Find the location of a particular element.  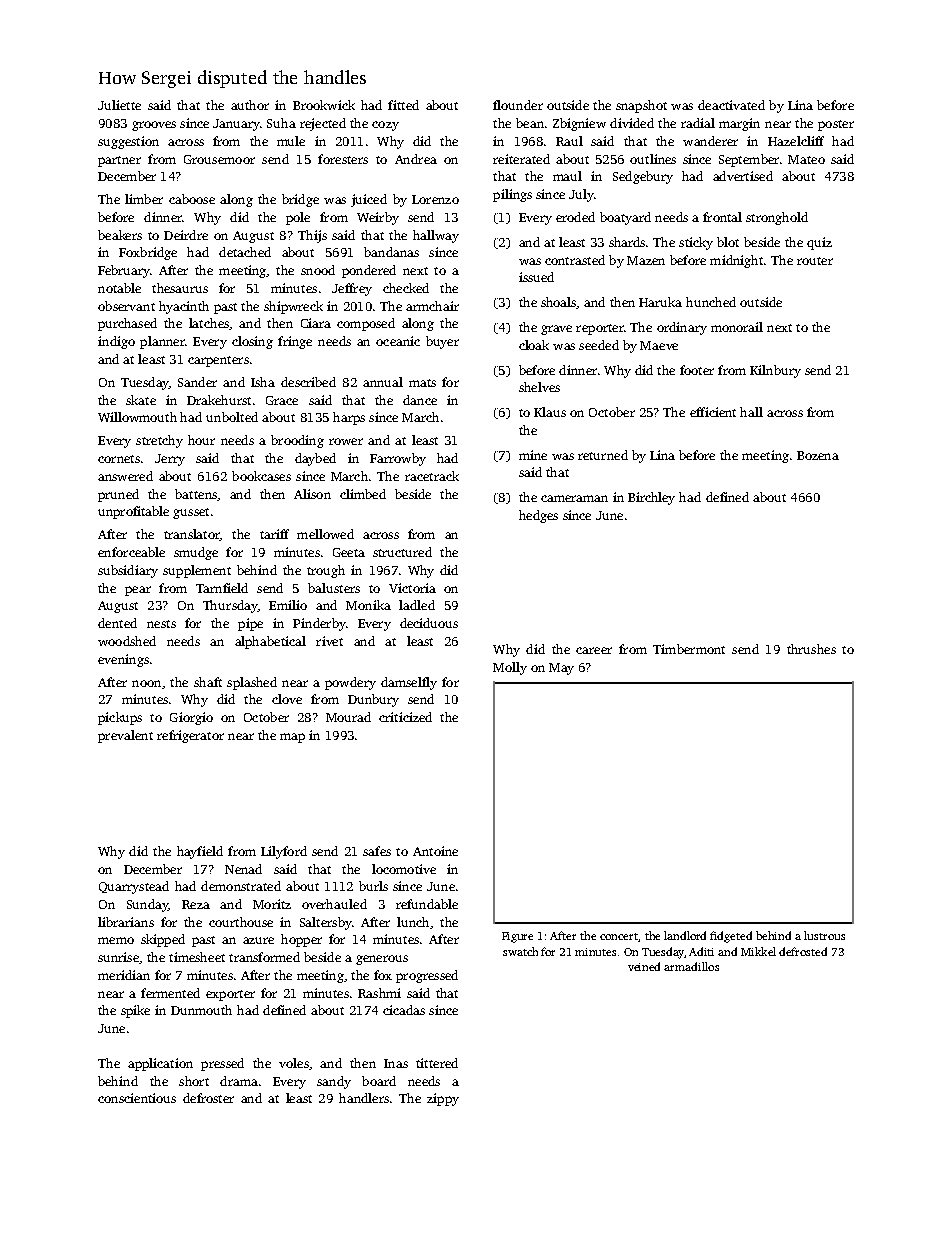

Weirby is located at coordinates (378, 218).
